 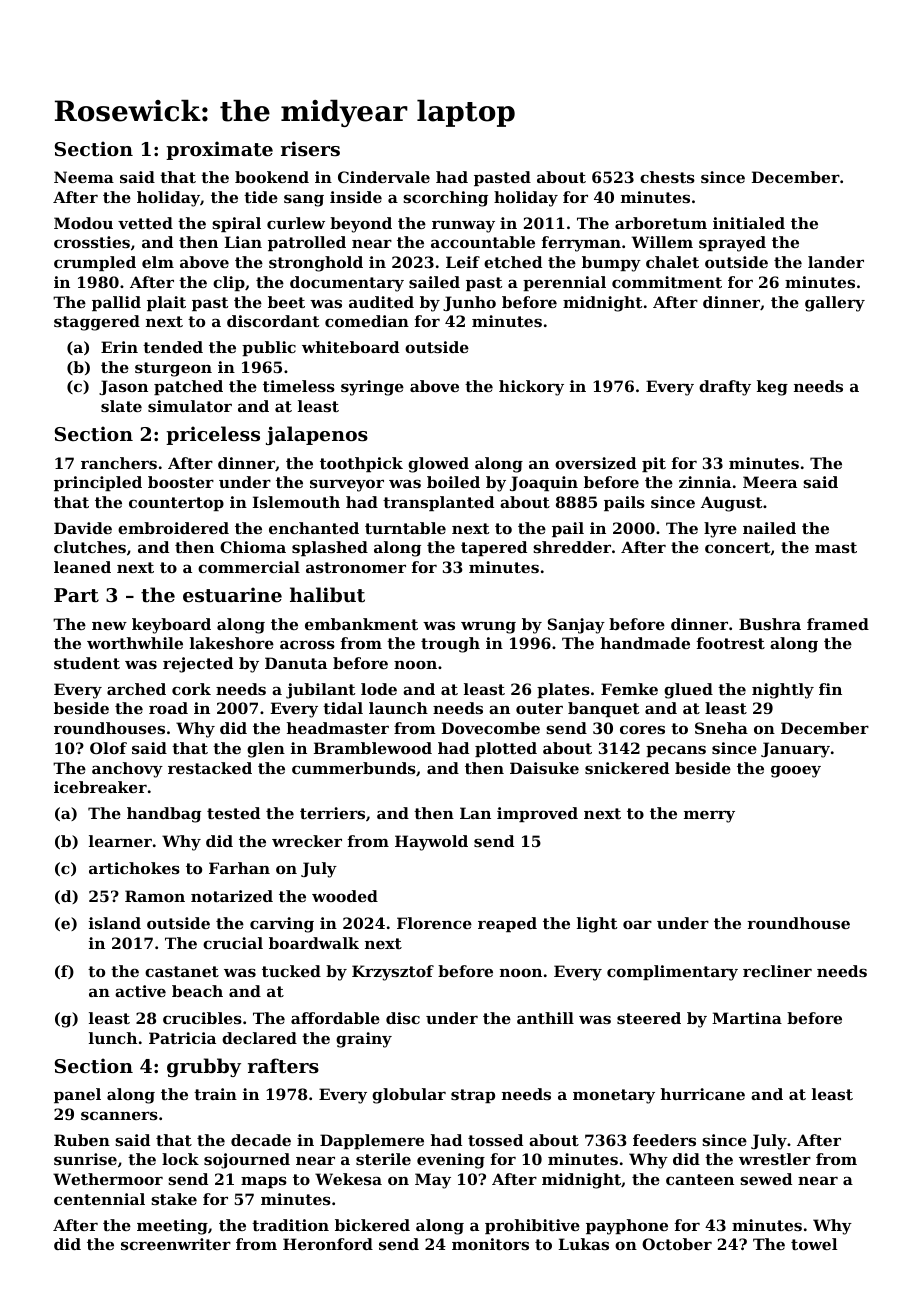 I want to click on tapered, so click(x=494, y=548).
